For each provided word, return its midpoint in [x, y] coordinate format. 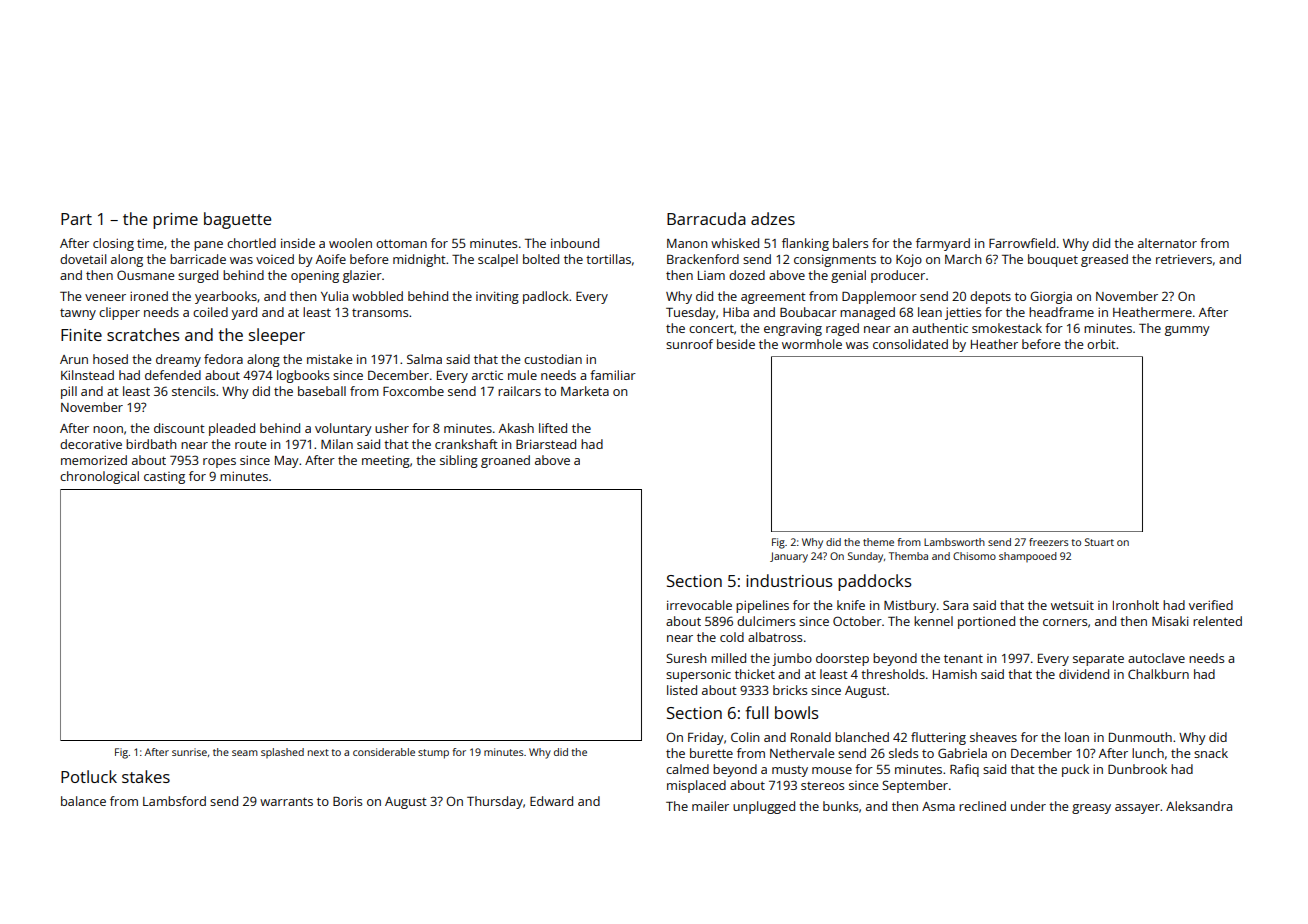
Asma [938, 806]
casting [164, 478]
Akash [516, 428]
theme [878, 542]
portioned [986, 622]
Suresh [686, 658]
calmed [687, 769]
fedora [223, 359]
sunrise [189, 752]
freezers [1049, 542]
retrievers [1184, 259]
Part [76, 219]
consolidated [910, 344]
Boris [347, 801]
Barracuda [706, 218]
